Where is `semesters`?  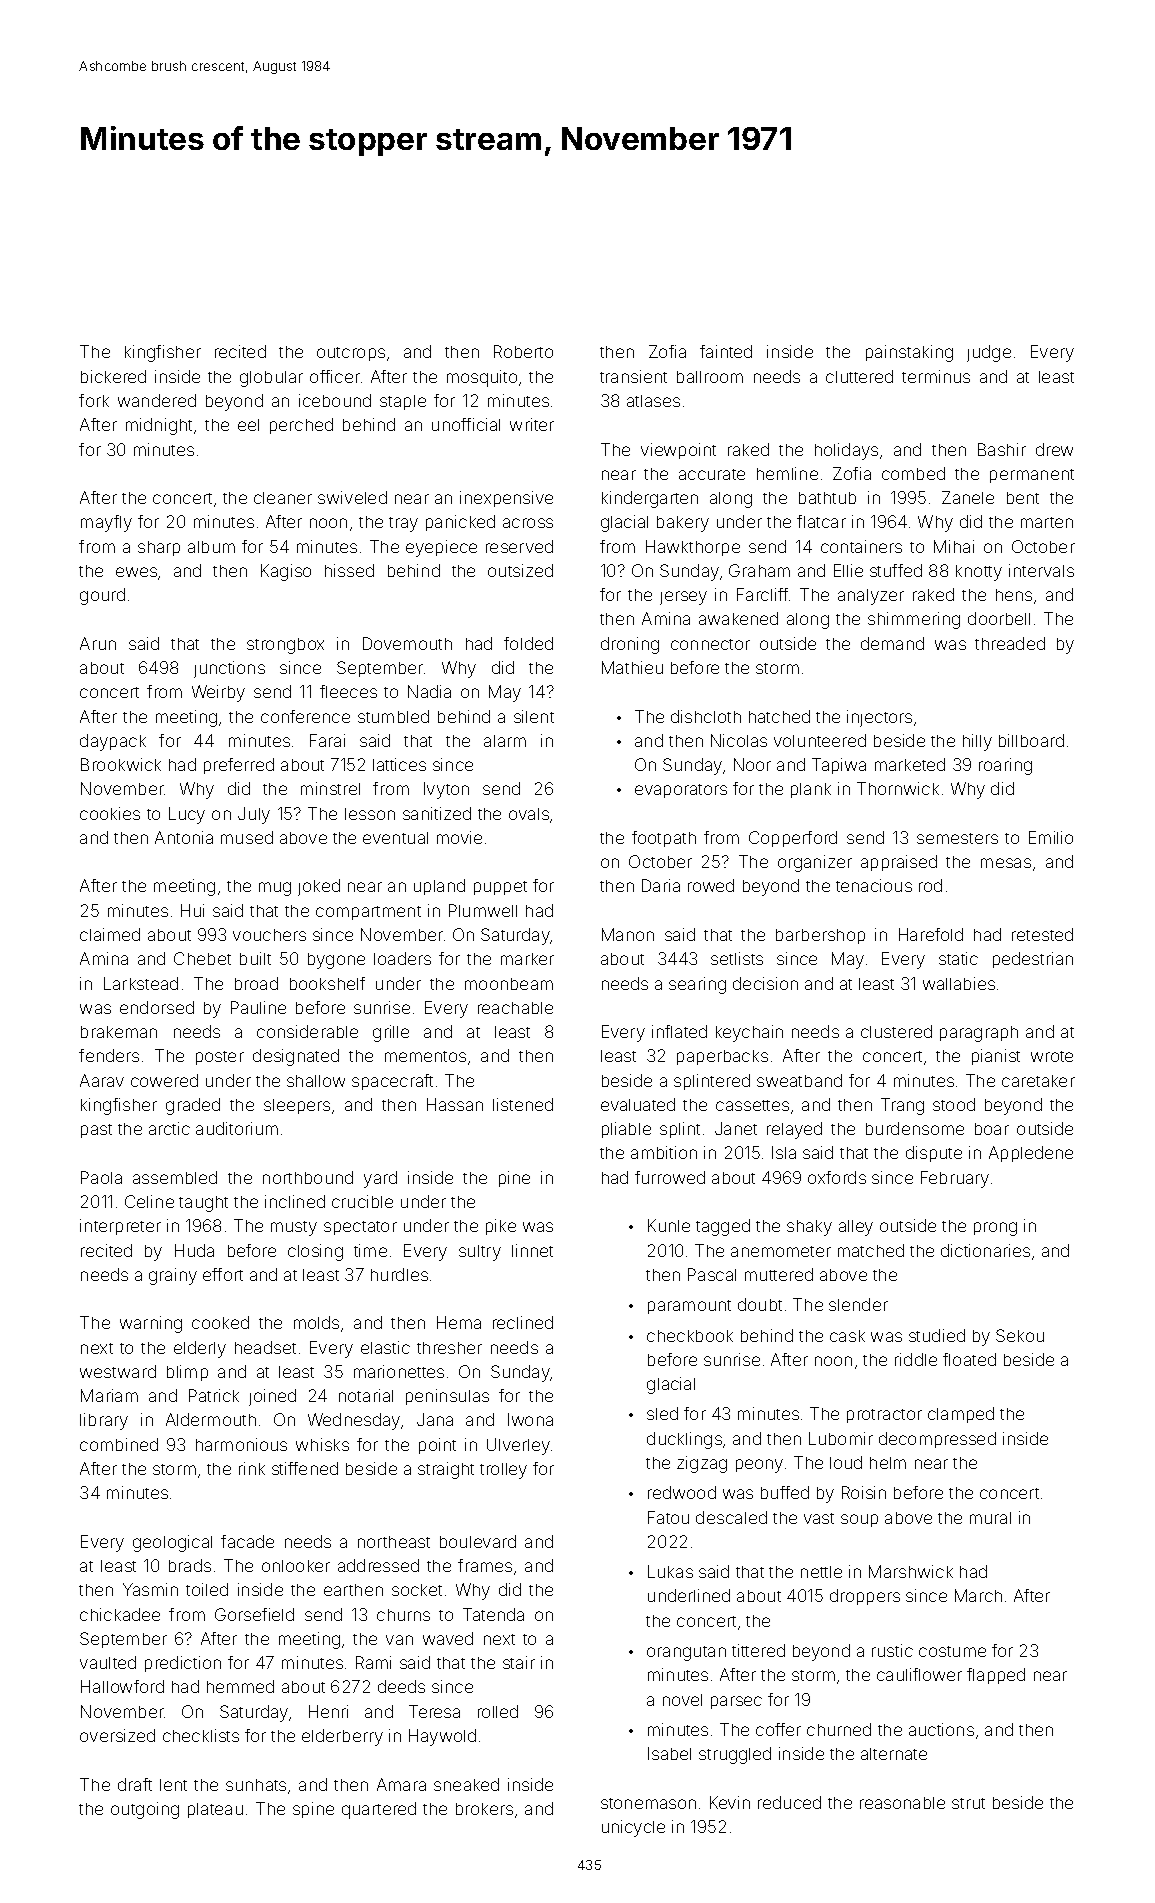
semesters is located at coordinates (957, 838).
